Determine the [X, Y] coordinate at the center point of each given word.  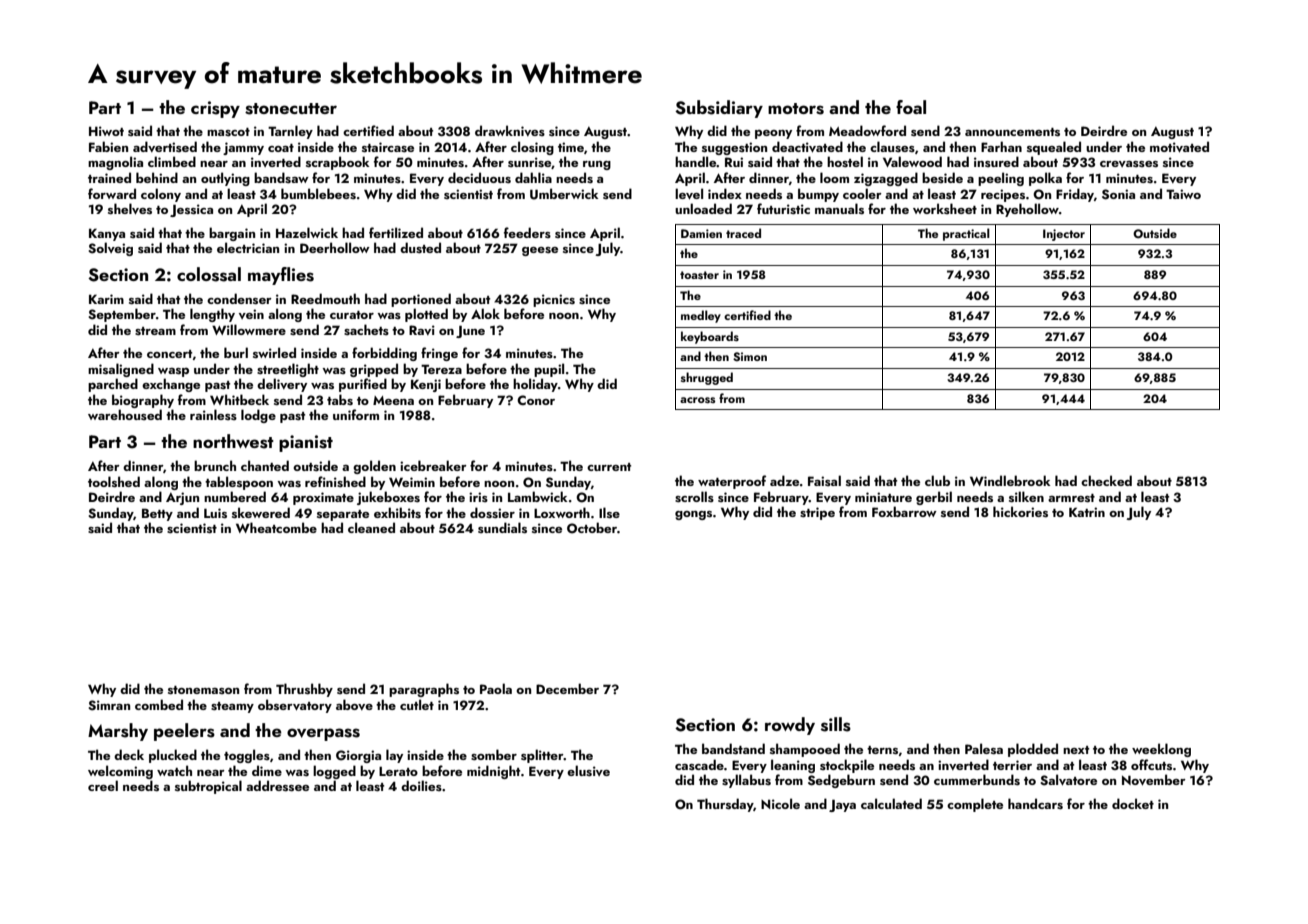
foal [911, 107]
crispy [215, 109]
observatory [295, 706]
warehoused [125, 414]
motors [796, 109]
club [937, 480]
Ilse [609, 512]
